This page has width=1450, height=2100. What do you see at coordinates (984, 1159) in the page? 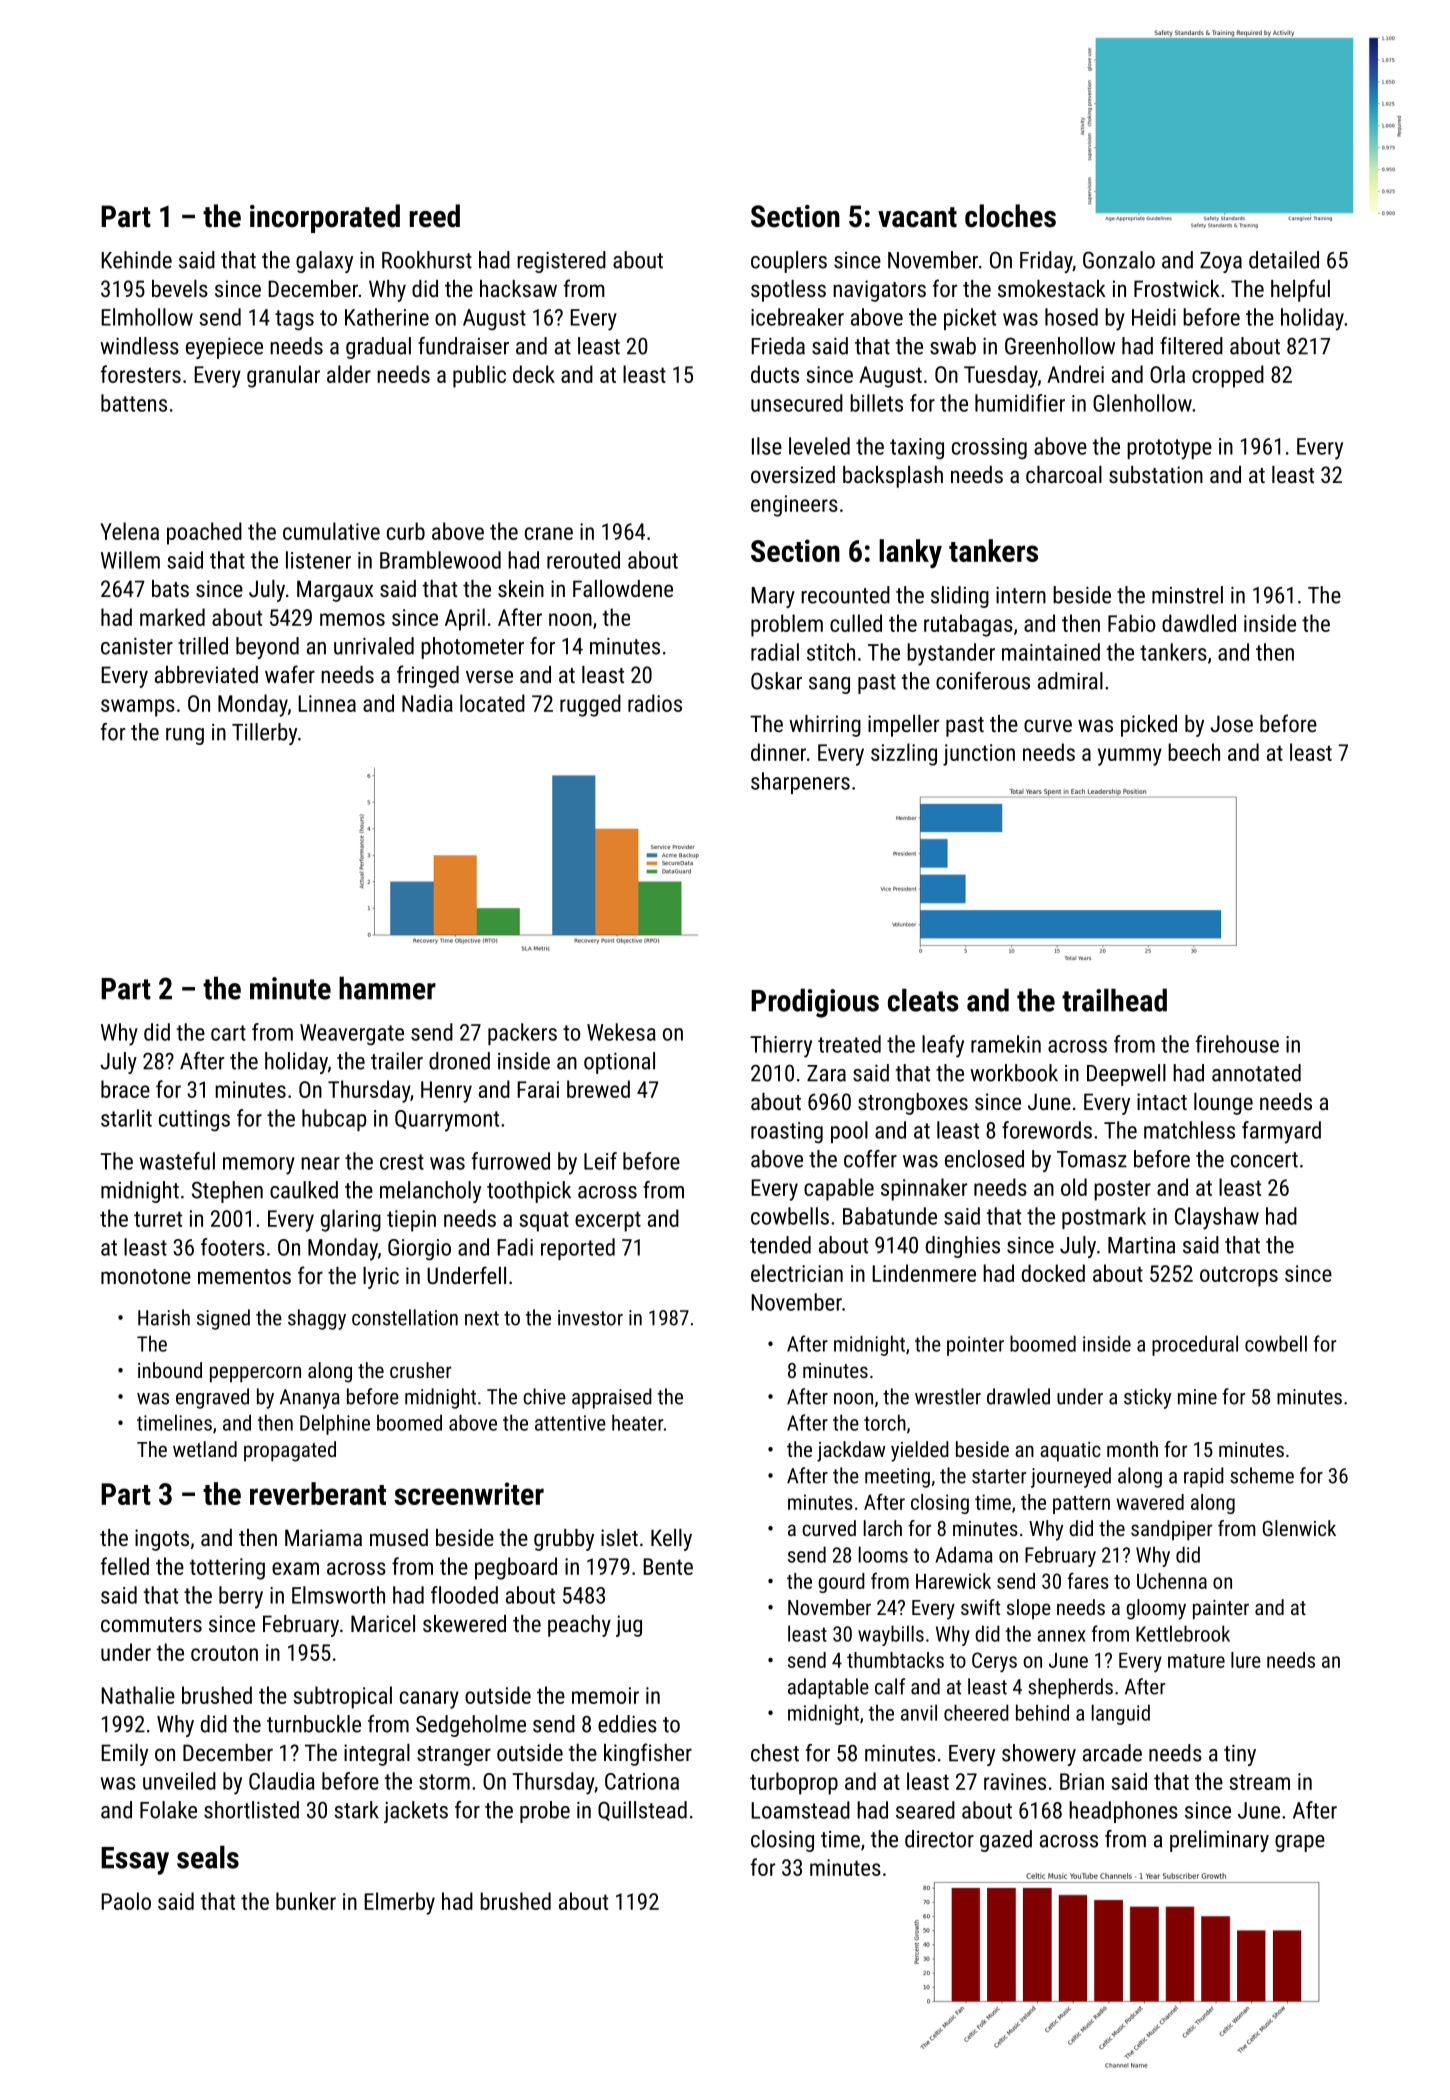
I see `enclosed` at bounding box center [984, 1159].
